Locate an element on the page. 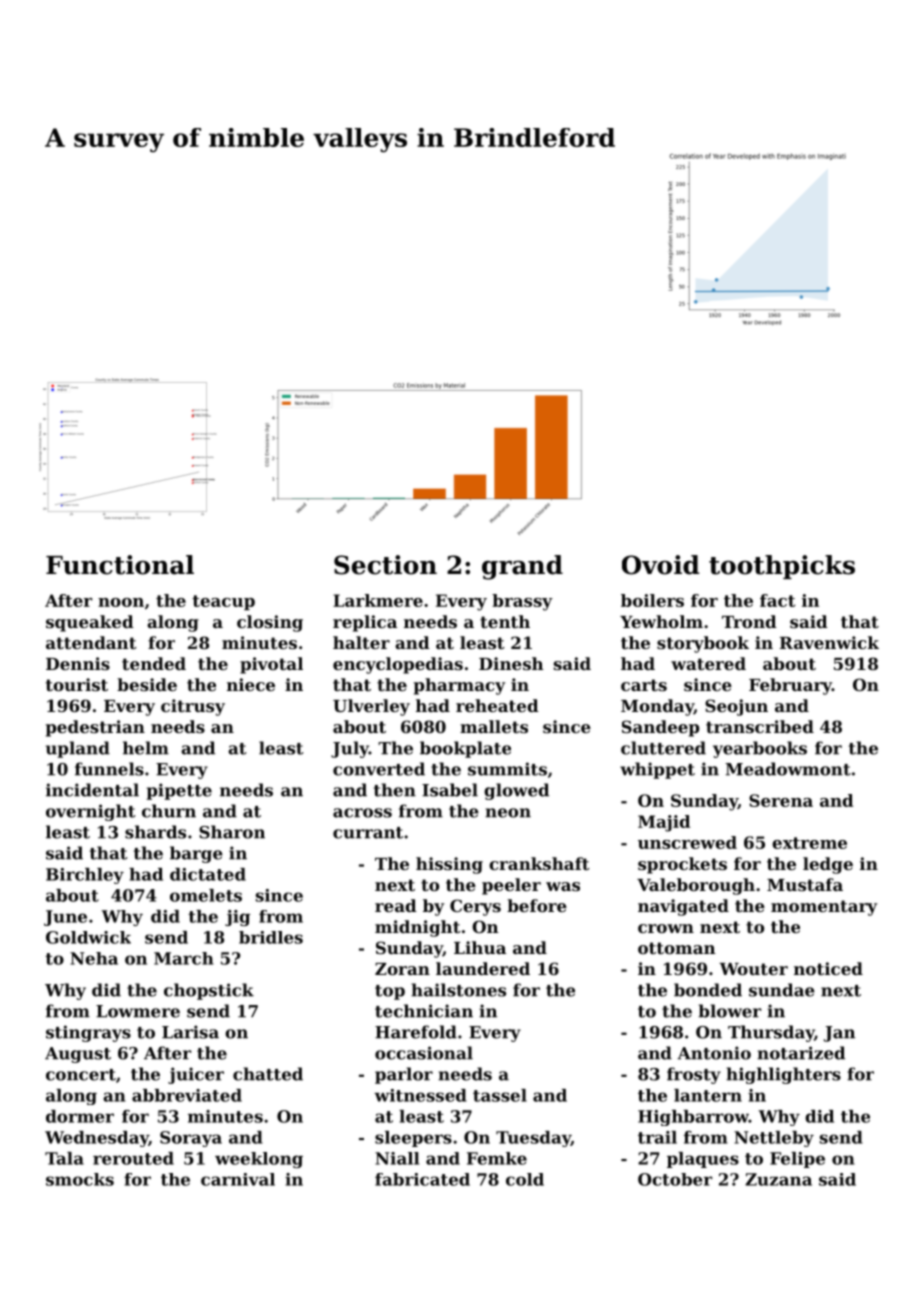 The width and height of the document is (924, 1308). pipette is located at coordinates (179, 791).
